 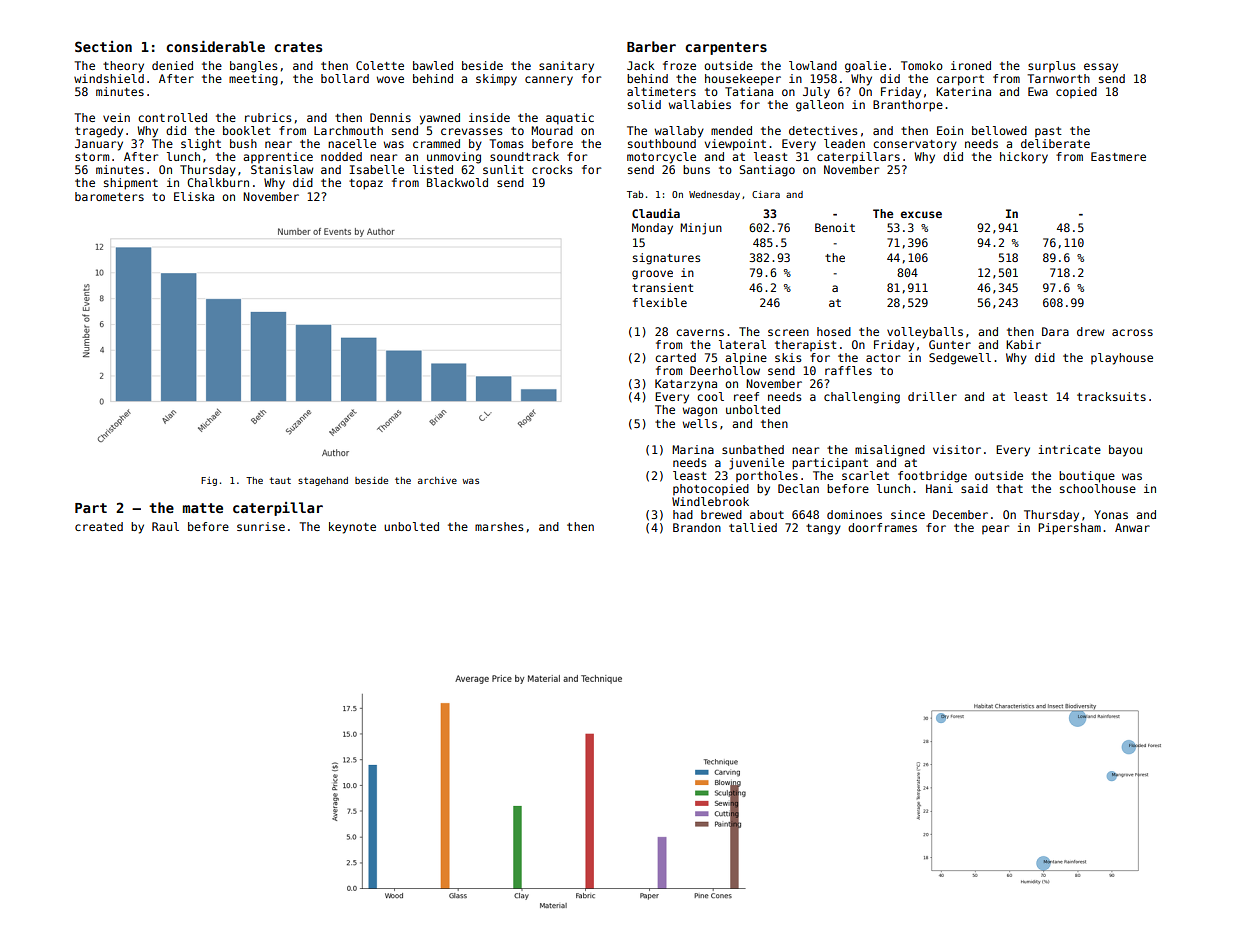 I want to click on groove, so click(x=652, y=275).
